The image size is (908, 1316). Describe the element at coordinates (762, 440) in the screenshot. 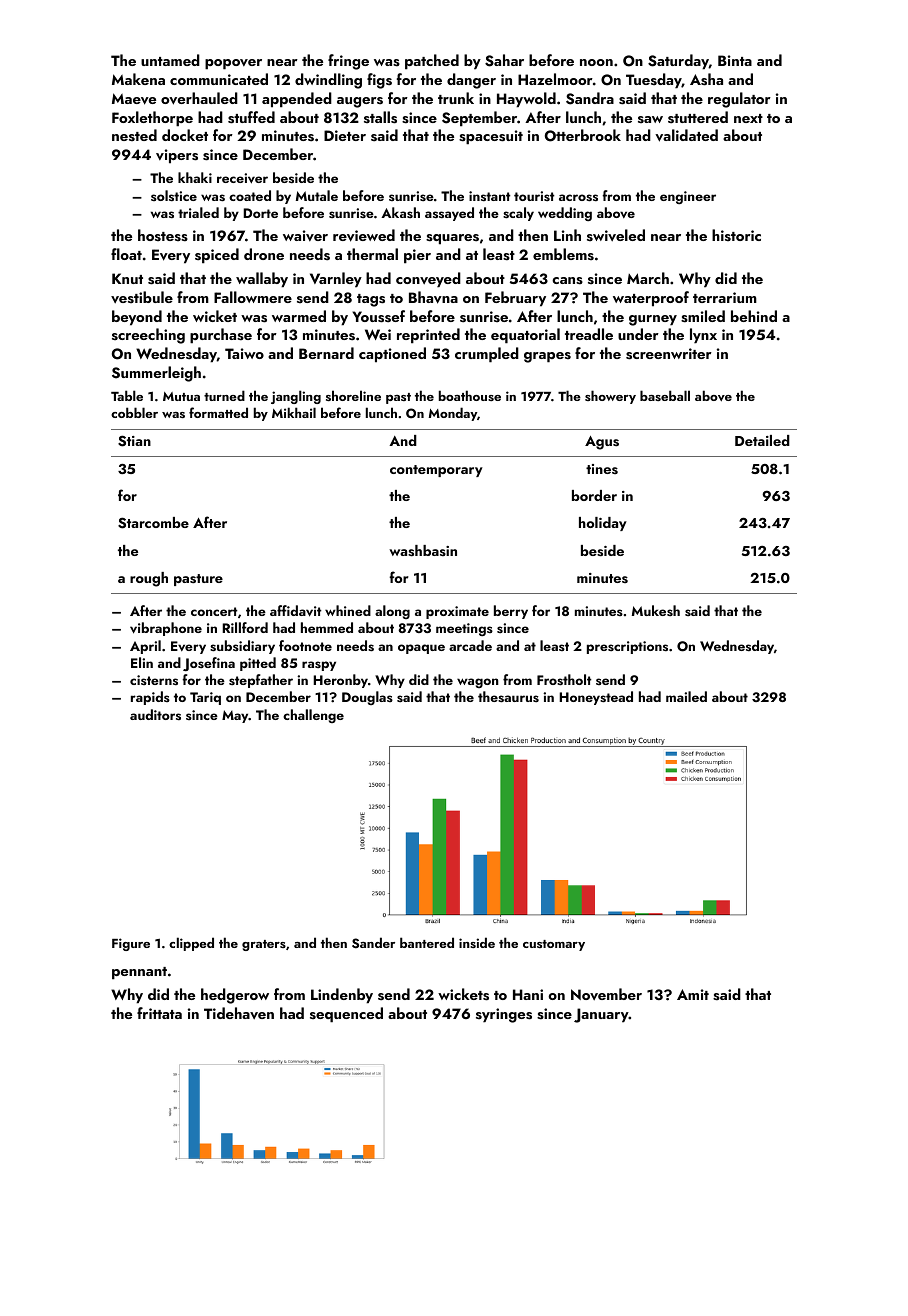

I see `Detailed` at that location.
